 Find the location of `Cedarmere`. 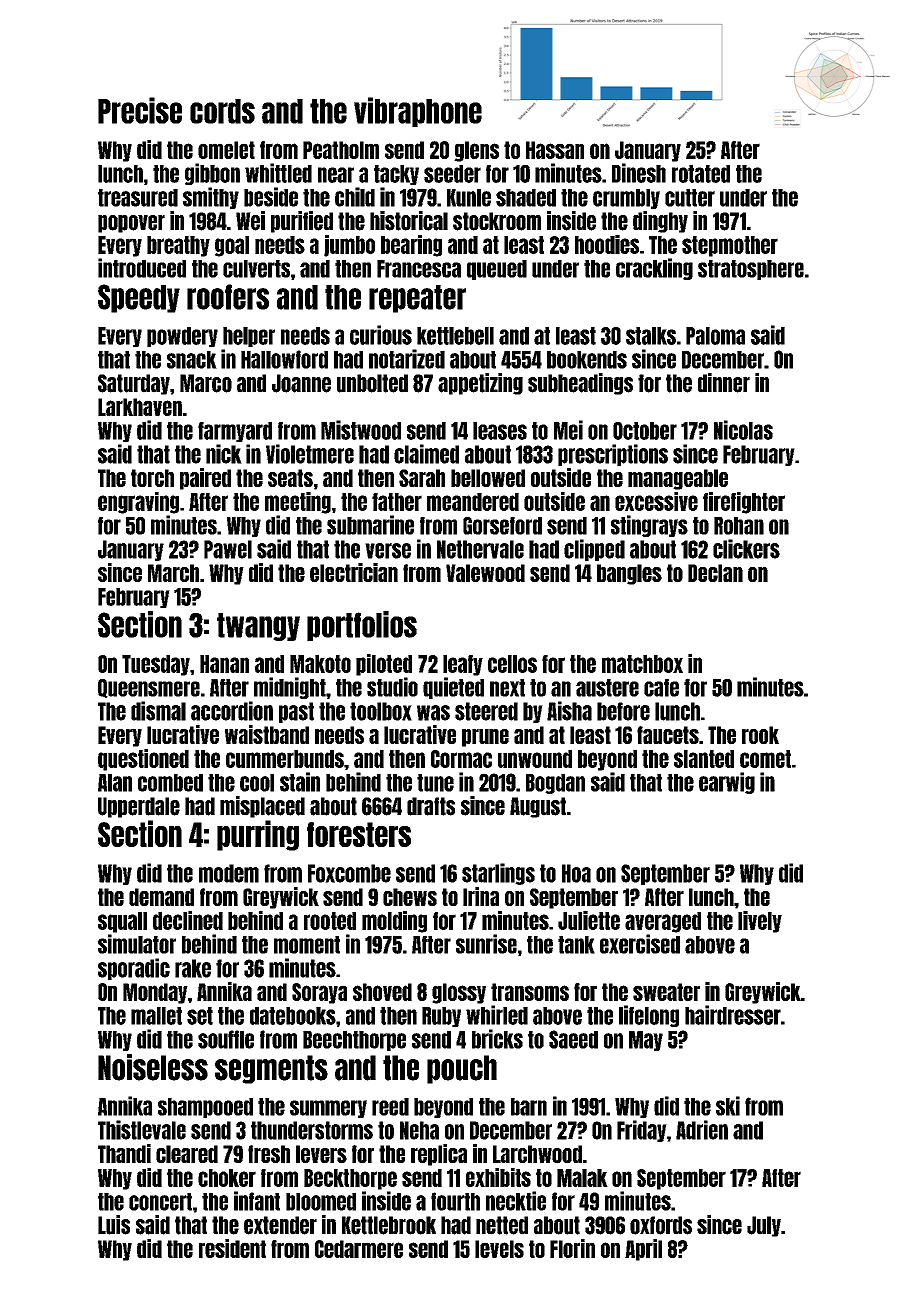

Cedarmere is located at coordinates (359, 1249).
